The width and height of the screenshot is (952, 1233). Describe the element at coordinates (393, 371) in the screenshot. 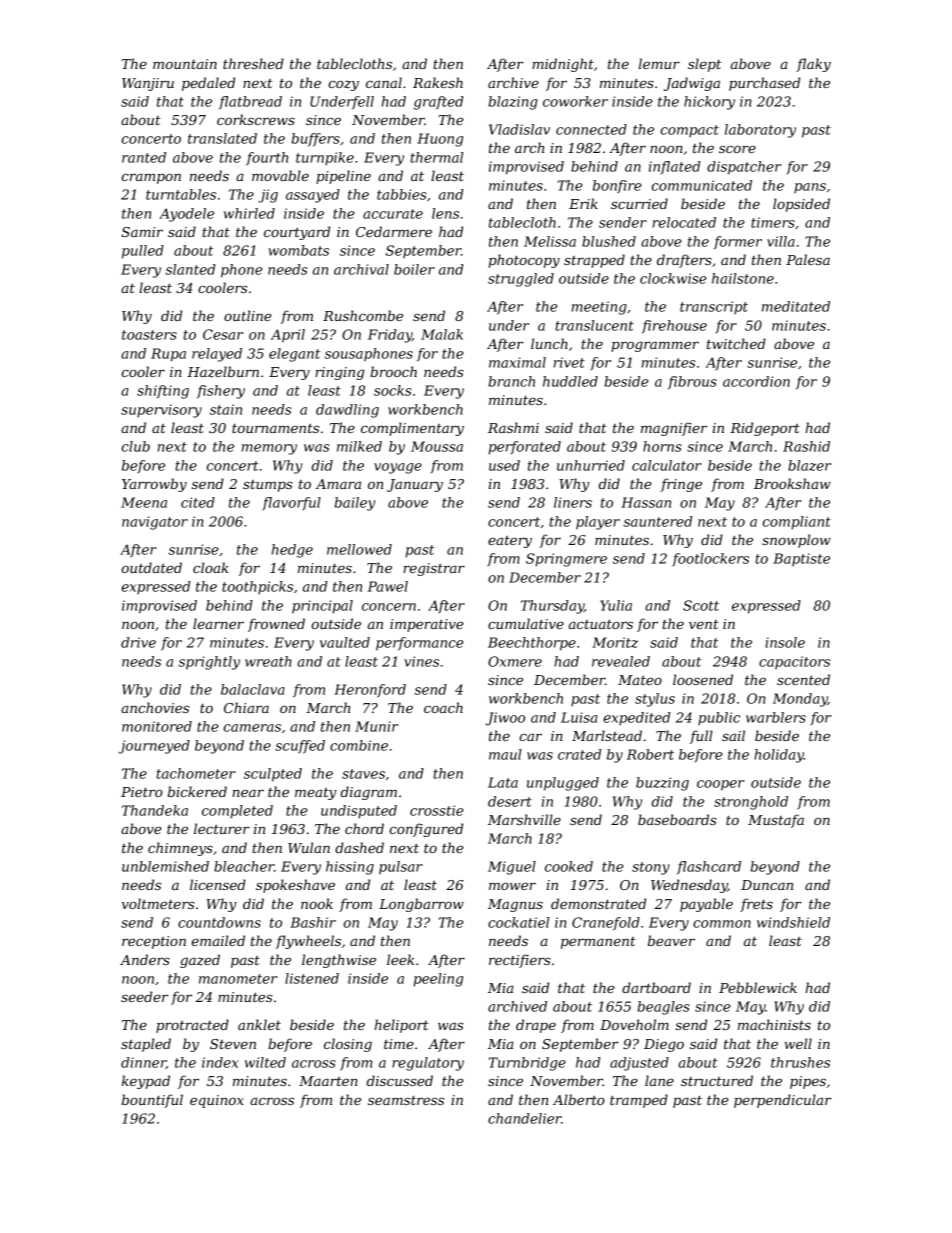

I see `brooch` at that location.
